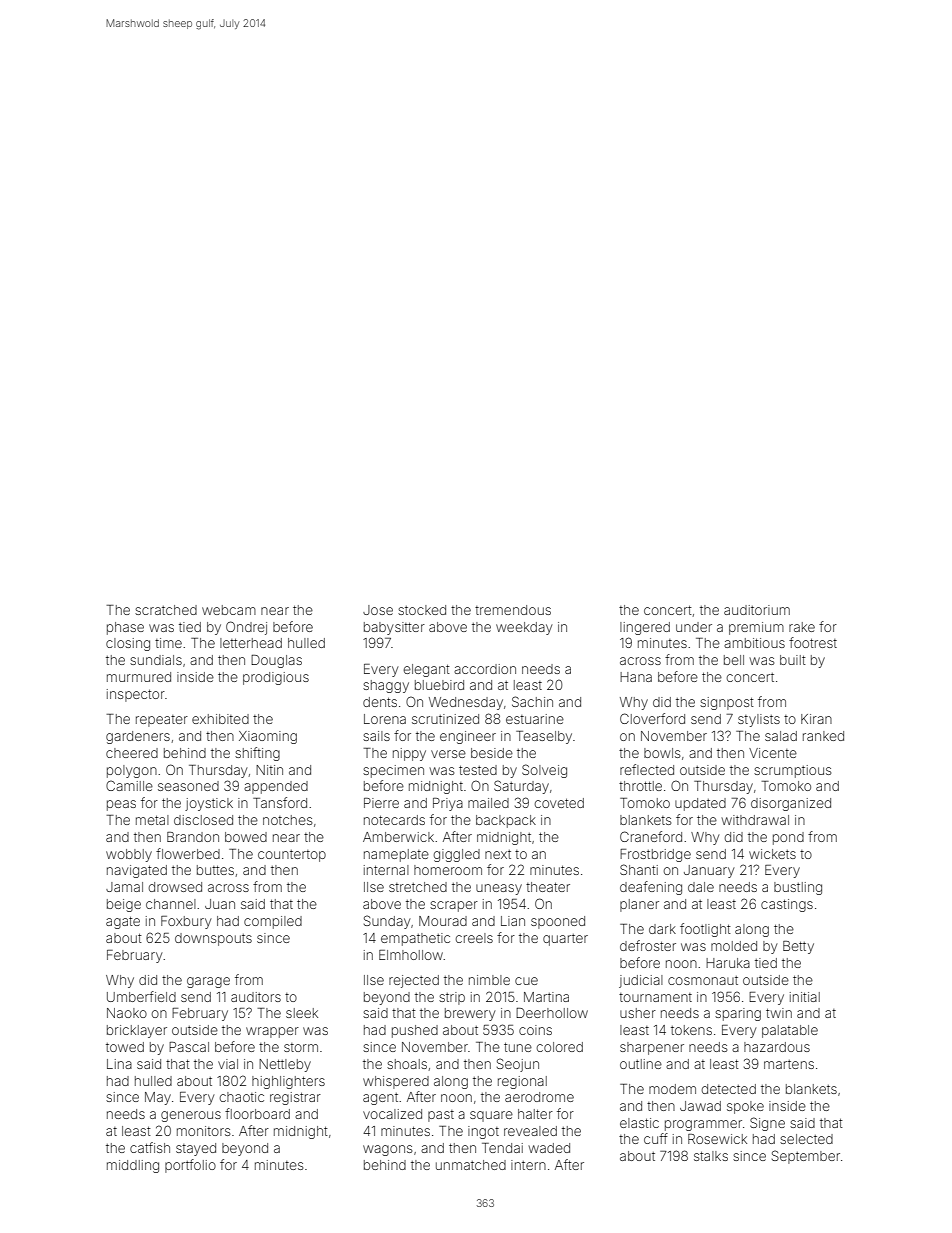  What do you see at coordinates (802, 627) in the screenshot?
I see `rake` at bounding box center [802, 627].
